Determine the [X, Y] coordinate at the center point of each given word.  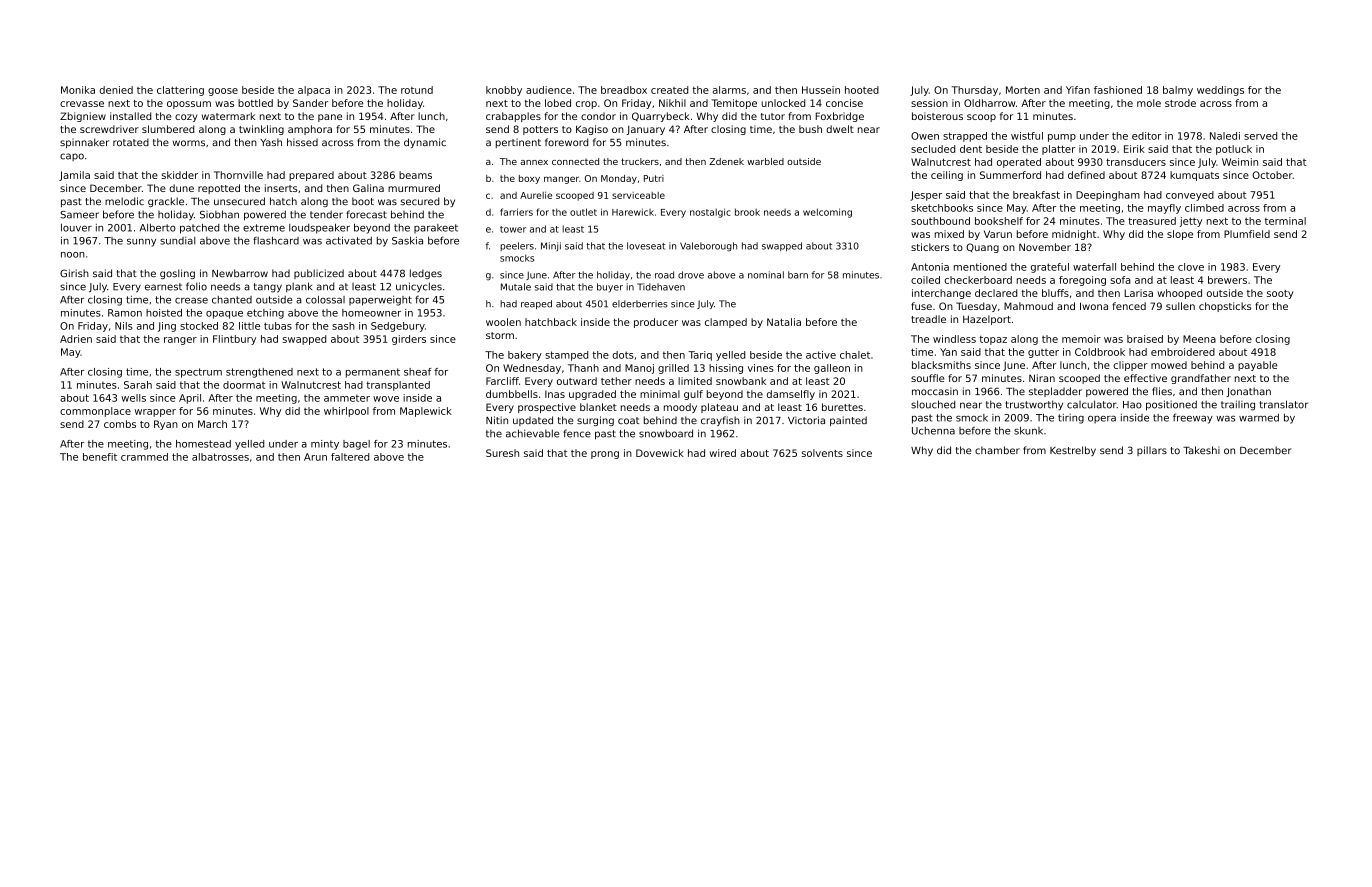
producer [656, 323]
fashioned [1118, 90]
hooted [862, 90]
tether [616, 381]
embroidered [1183, 352]
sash [343, 326]
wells [133, 398]
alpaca [314, 91]
